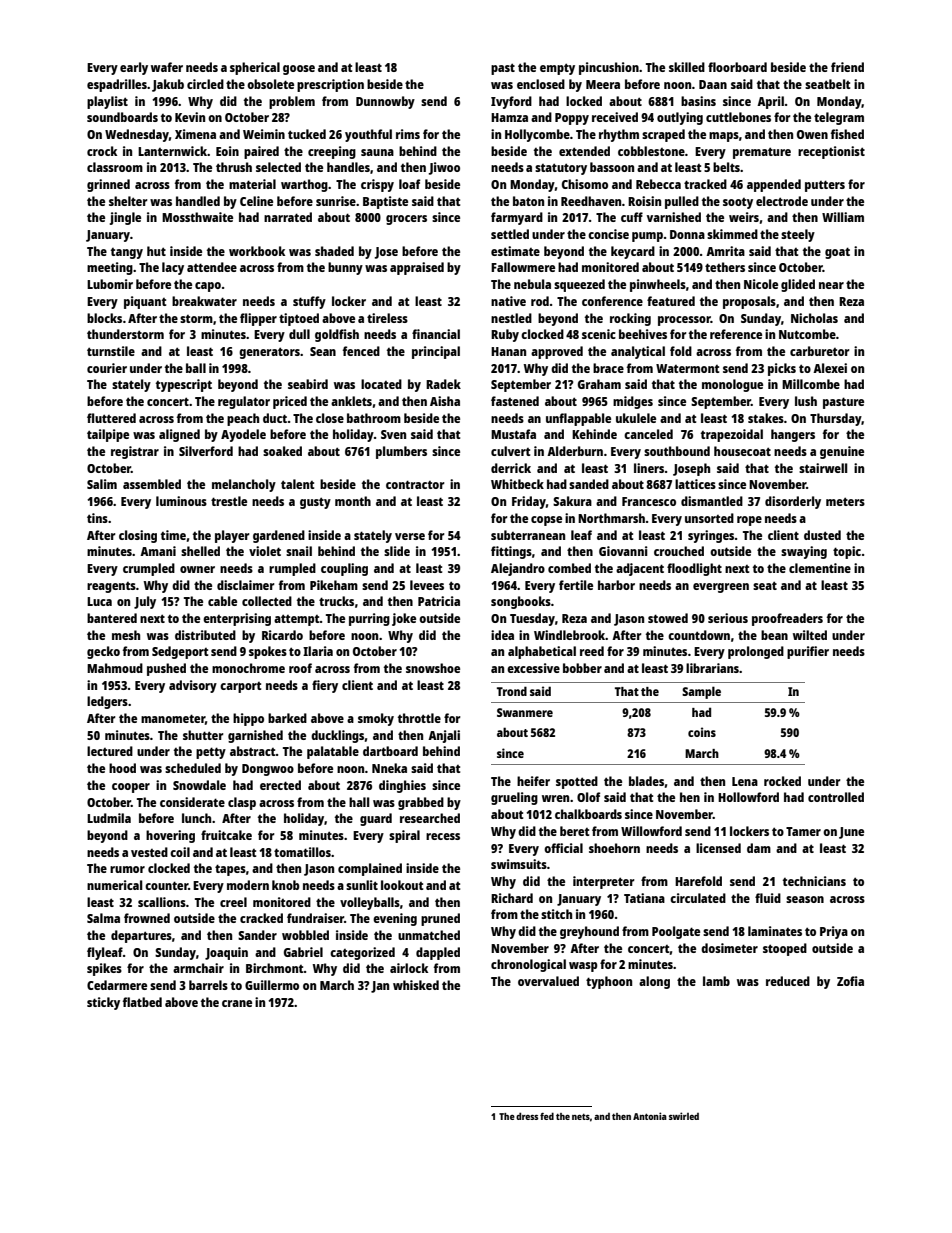  Describe the element at coordinates (557, 69) in the screenshot. I see `empty` at that location.
